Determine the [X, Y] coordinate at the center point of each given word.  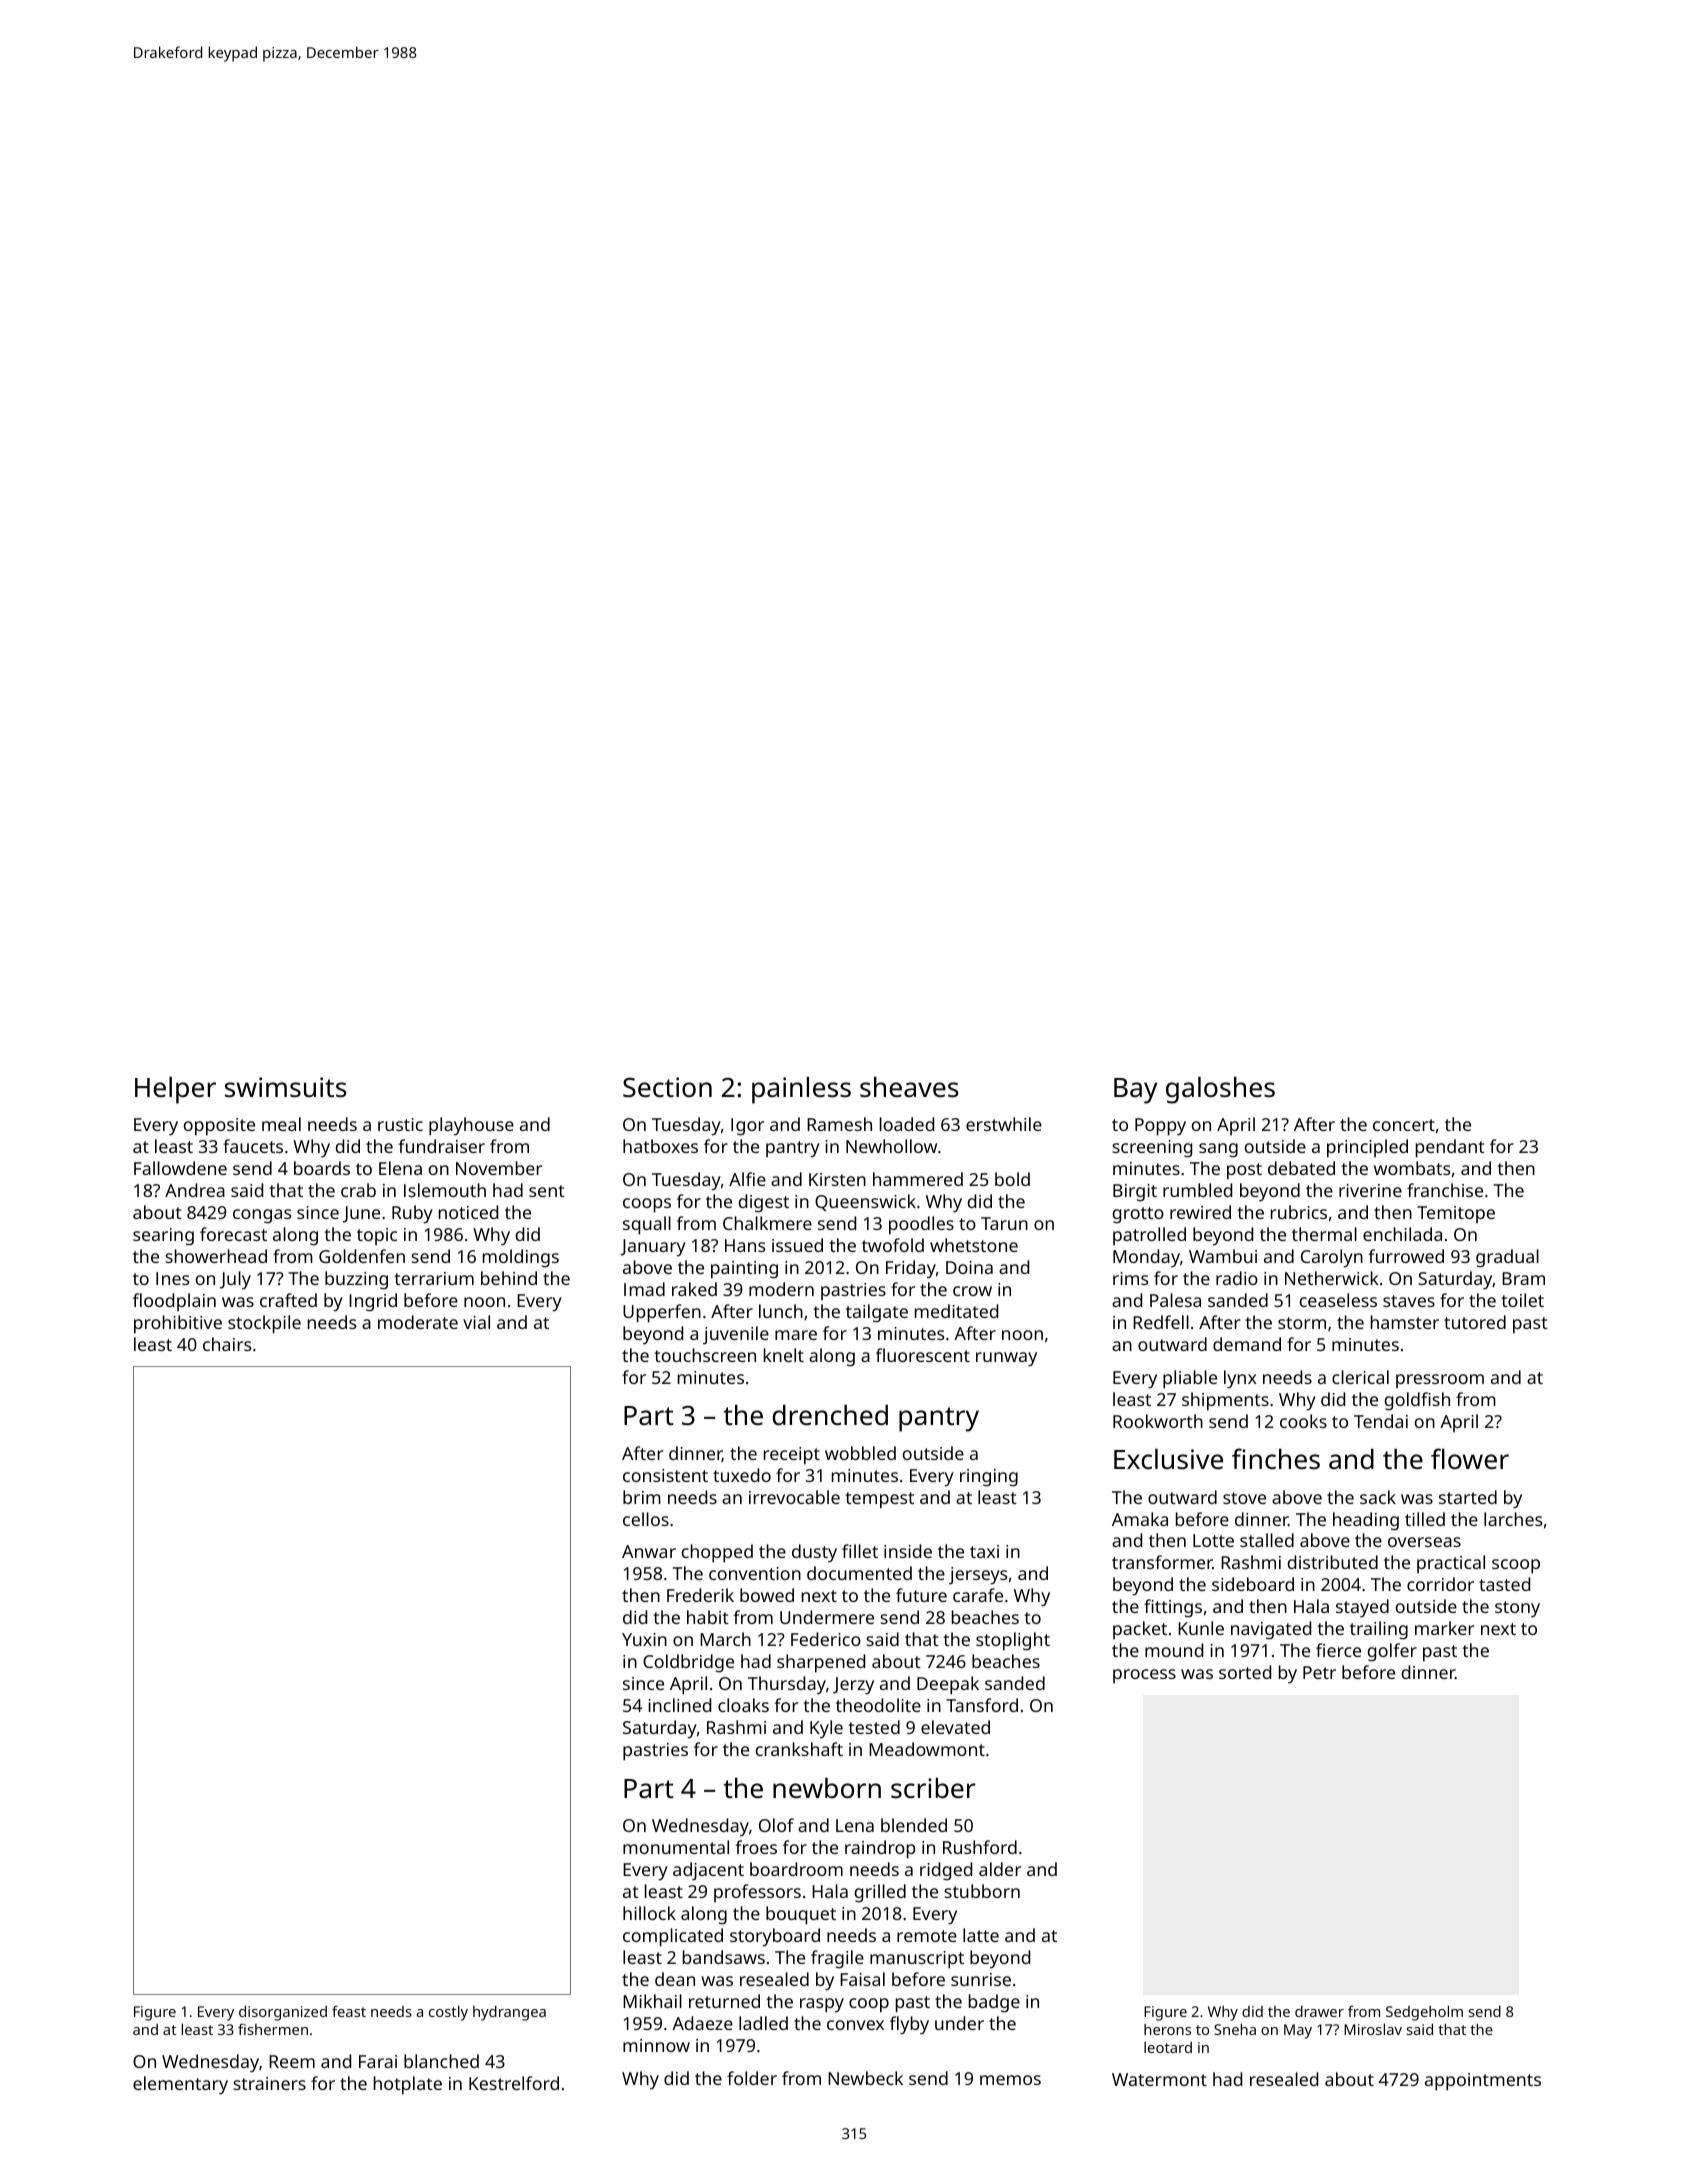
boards [322, 1168]
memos [1010, 2080]
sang [1218, 1150]
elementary [180, 2085]
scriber [933, 1788]
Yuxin [644, 1639]
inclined [679, 1705]
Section [667, 1087]
